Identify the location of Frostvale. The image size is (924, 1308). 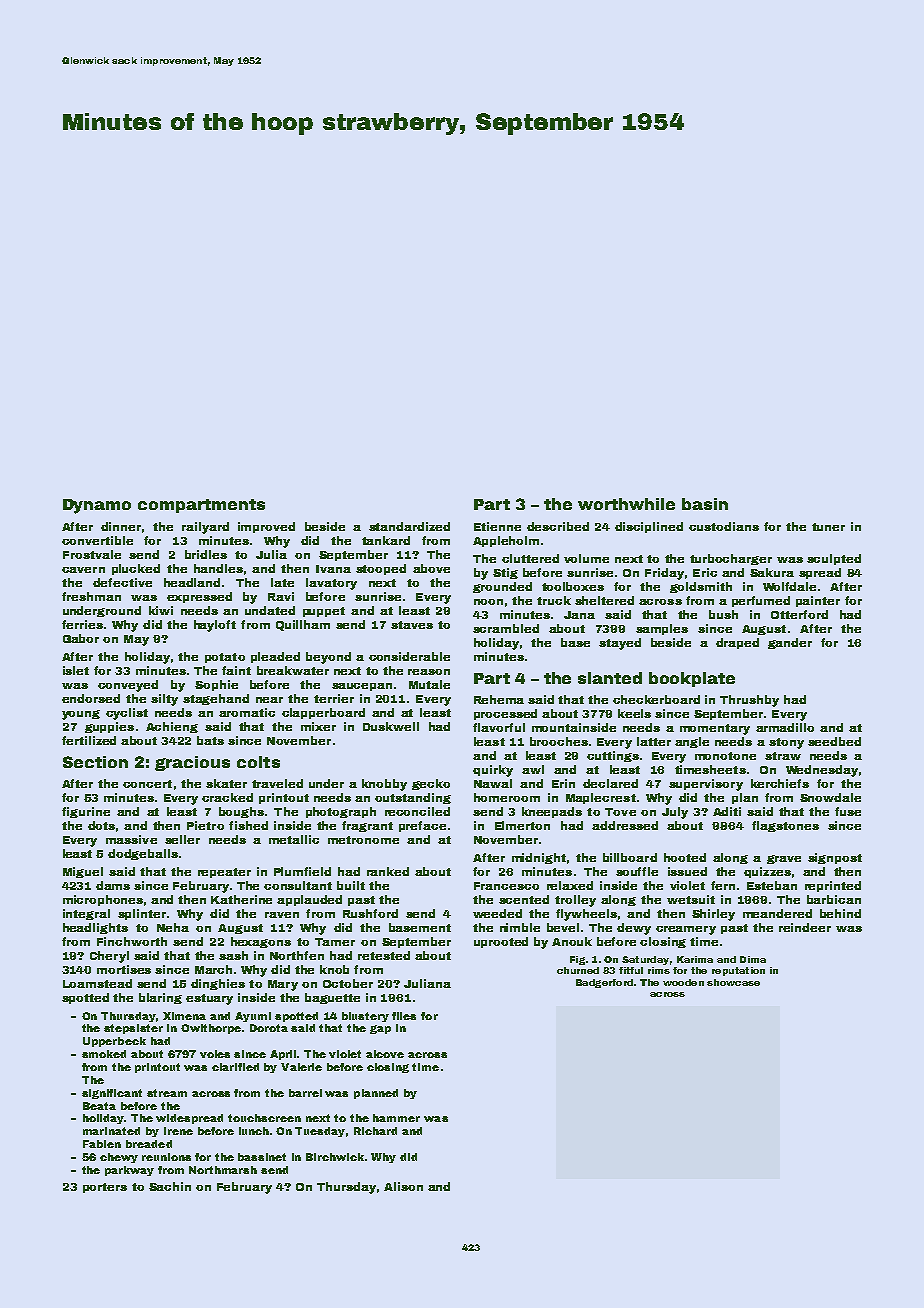
(92, 554).
